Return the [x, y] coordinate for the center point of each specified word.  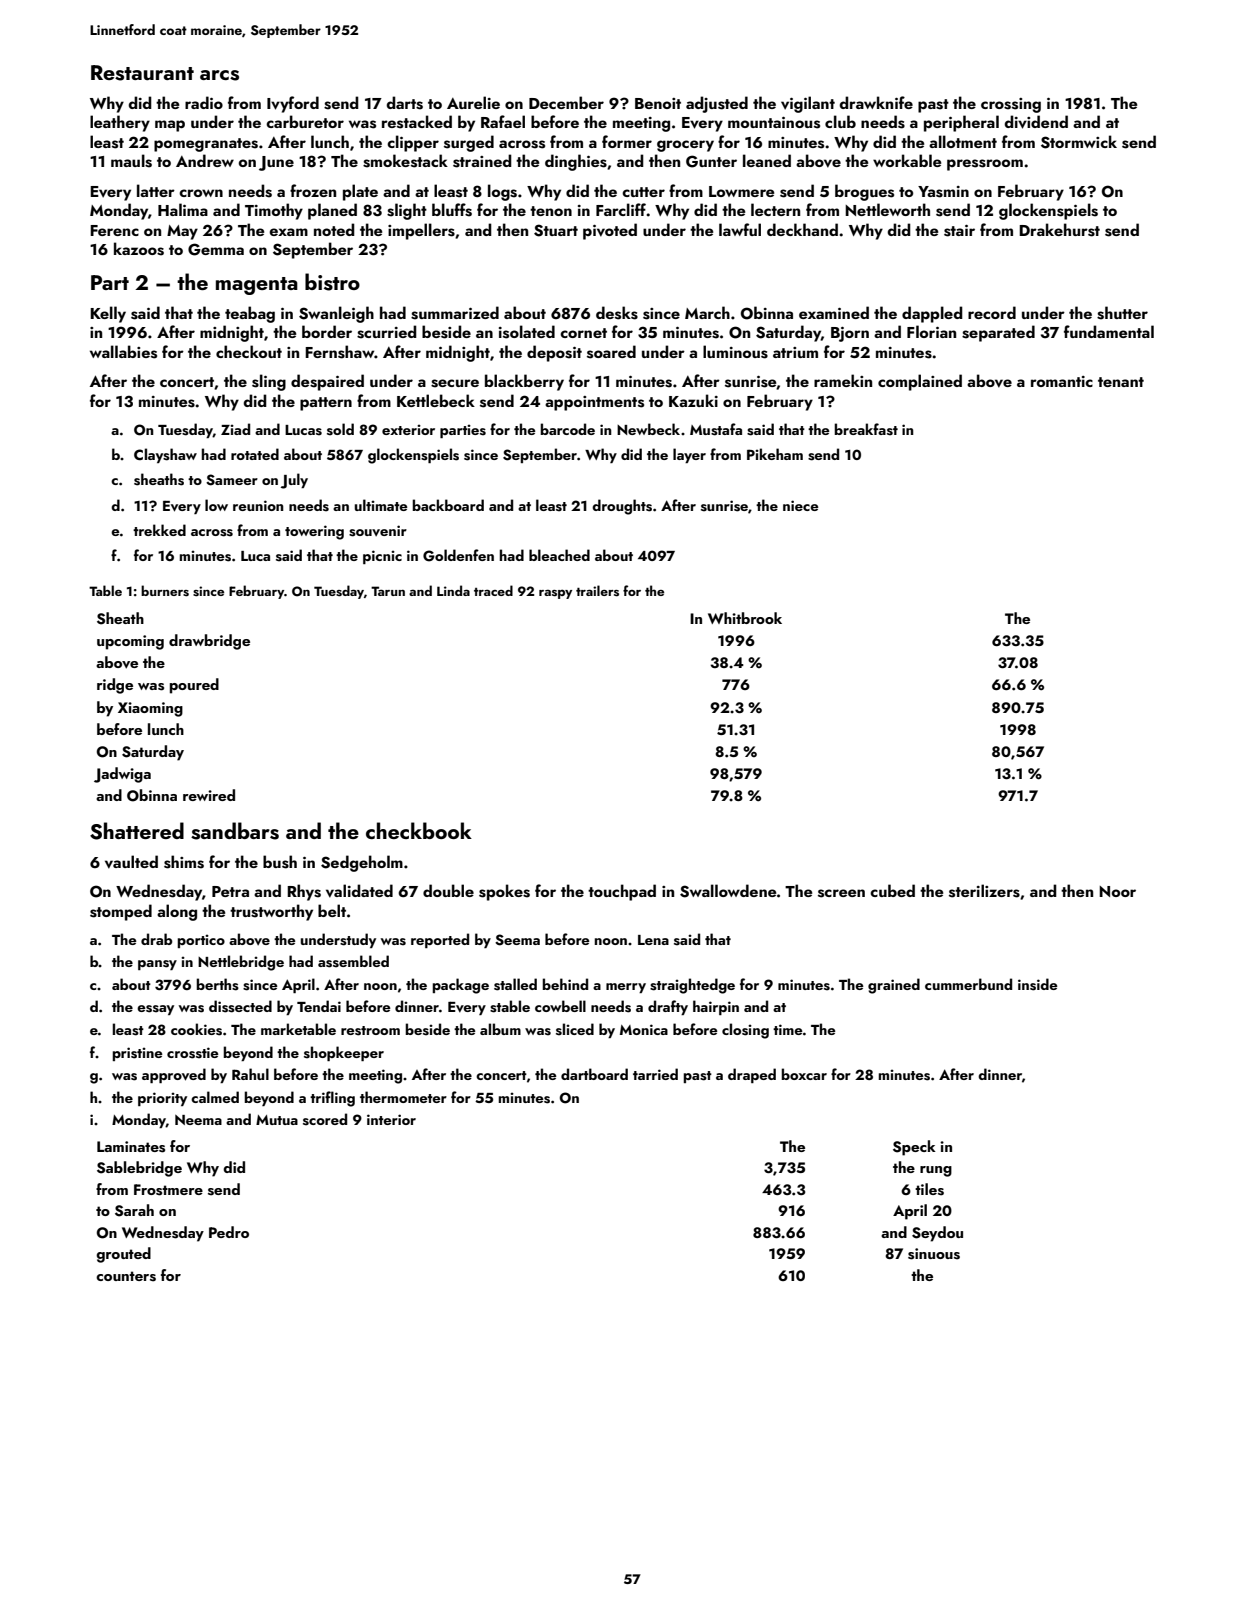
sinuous [934, 1254]
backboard [448, 505]
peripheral [961, 123]
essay [155, 1010]
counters [126, 1276]
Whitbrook [745, 618]
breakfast [866, 429]
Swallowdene [728, 891]
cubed [892, 890]
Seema [517, 940]
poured [194, 686]
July [294, 481]
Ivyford [293, 104]
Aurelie [473, 102]
